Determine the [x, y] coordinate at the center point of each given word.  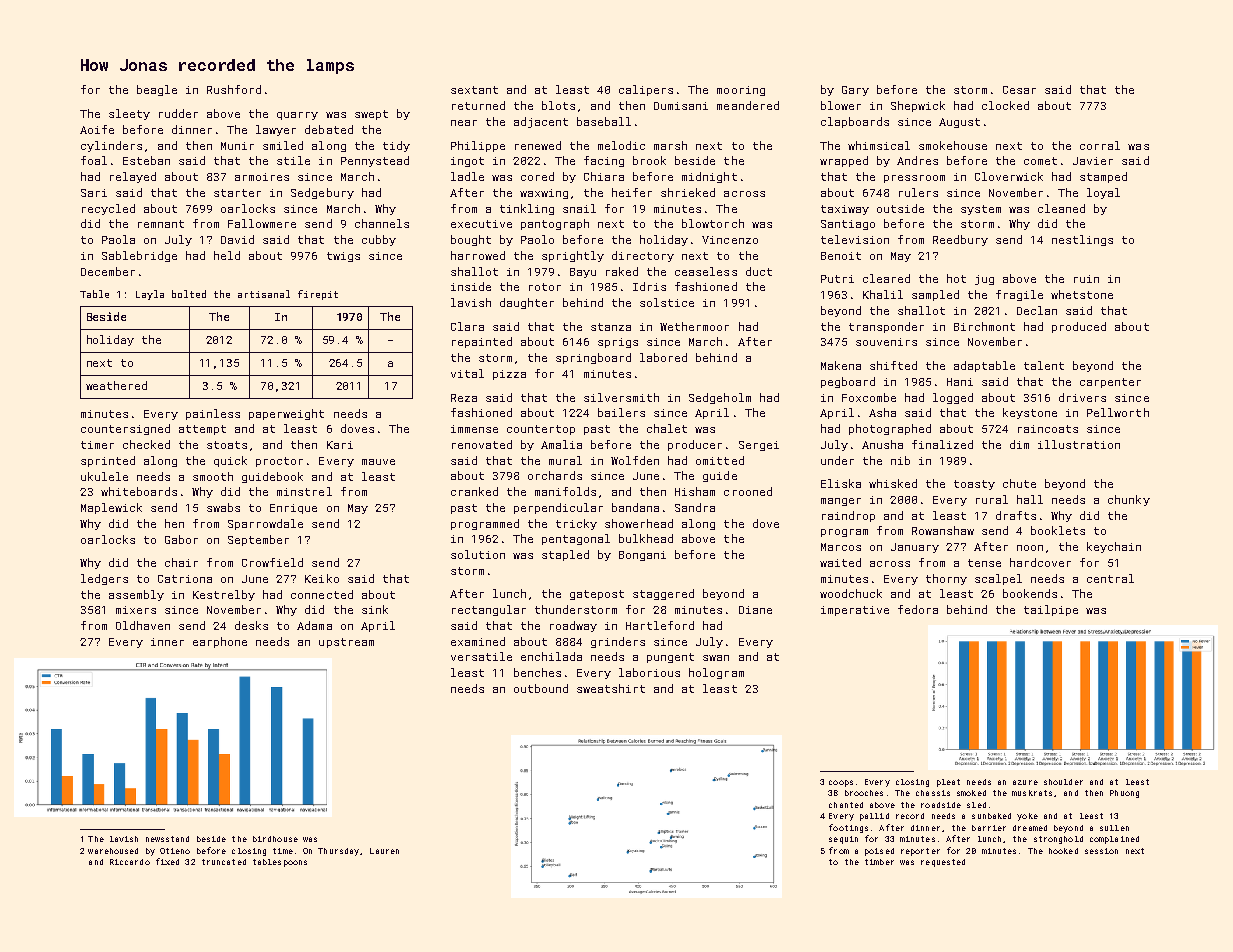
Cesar [1019, 90]
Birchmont [984, 326]
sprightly [573, 256]
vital [467, 373]
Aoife [97, 129]
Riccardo [130, 862]
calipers [646, 90]
